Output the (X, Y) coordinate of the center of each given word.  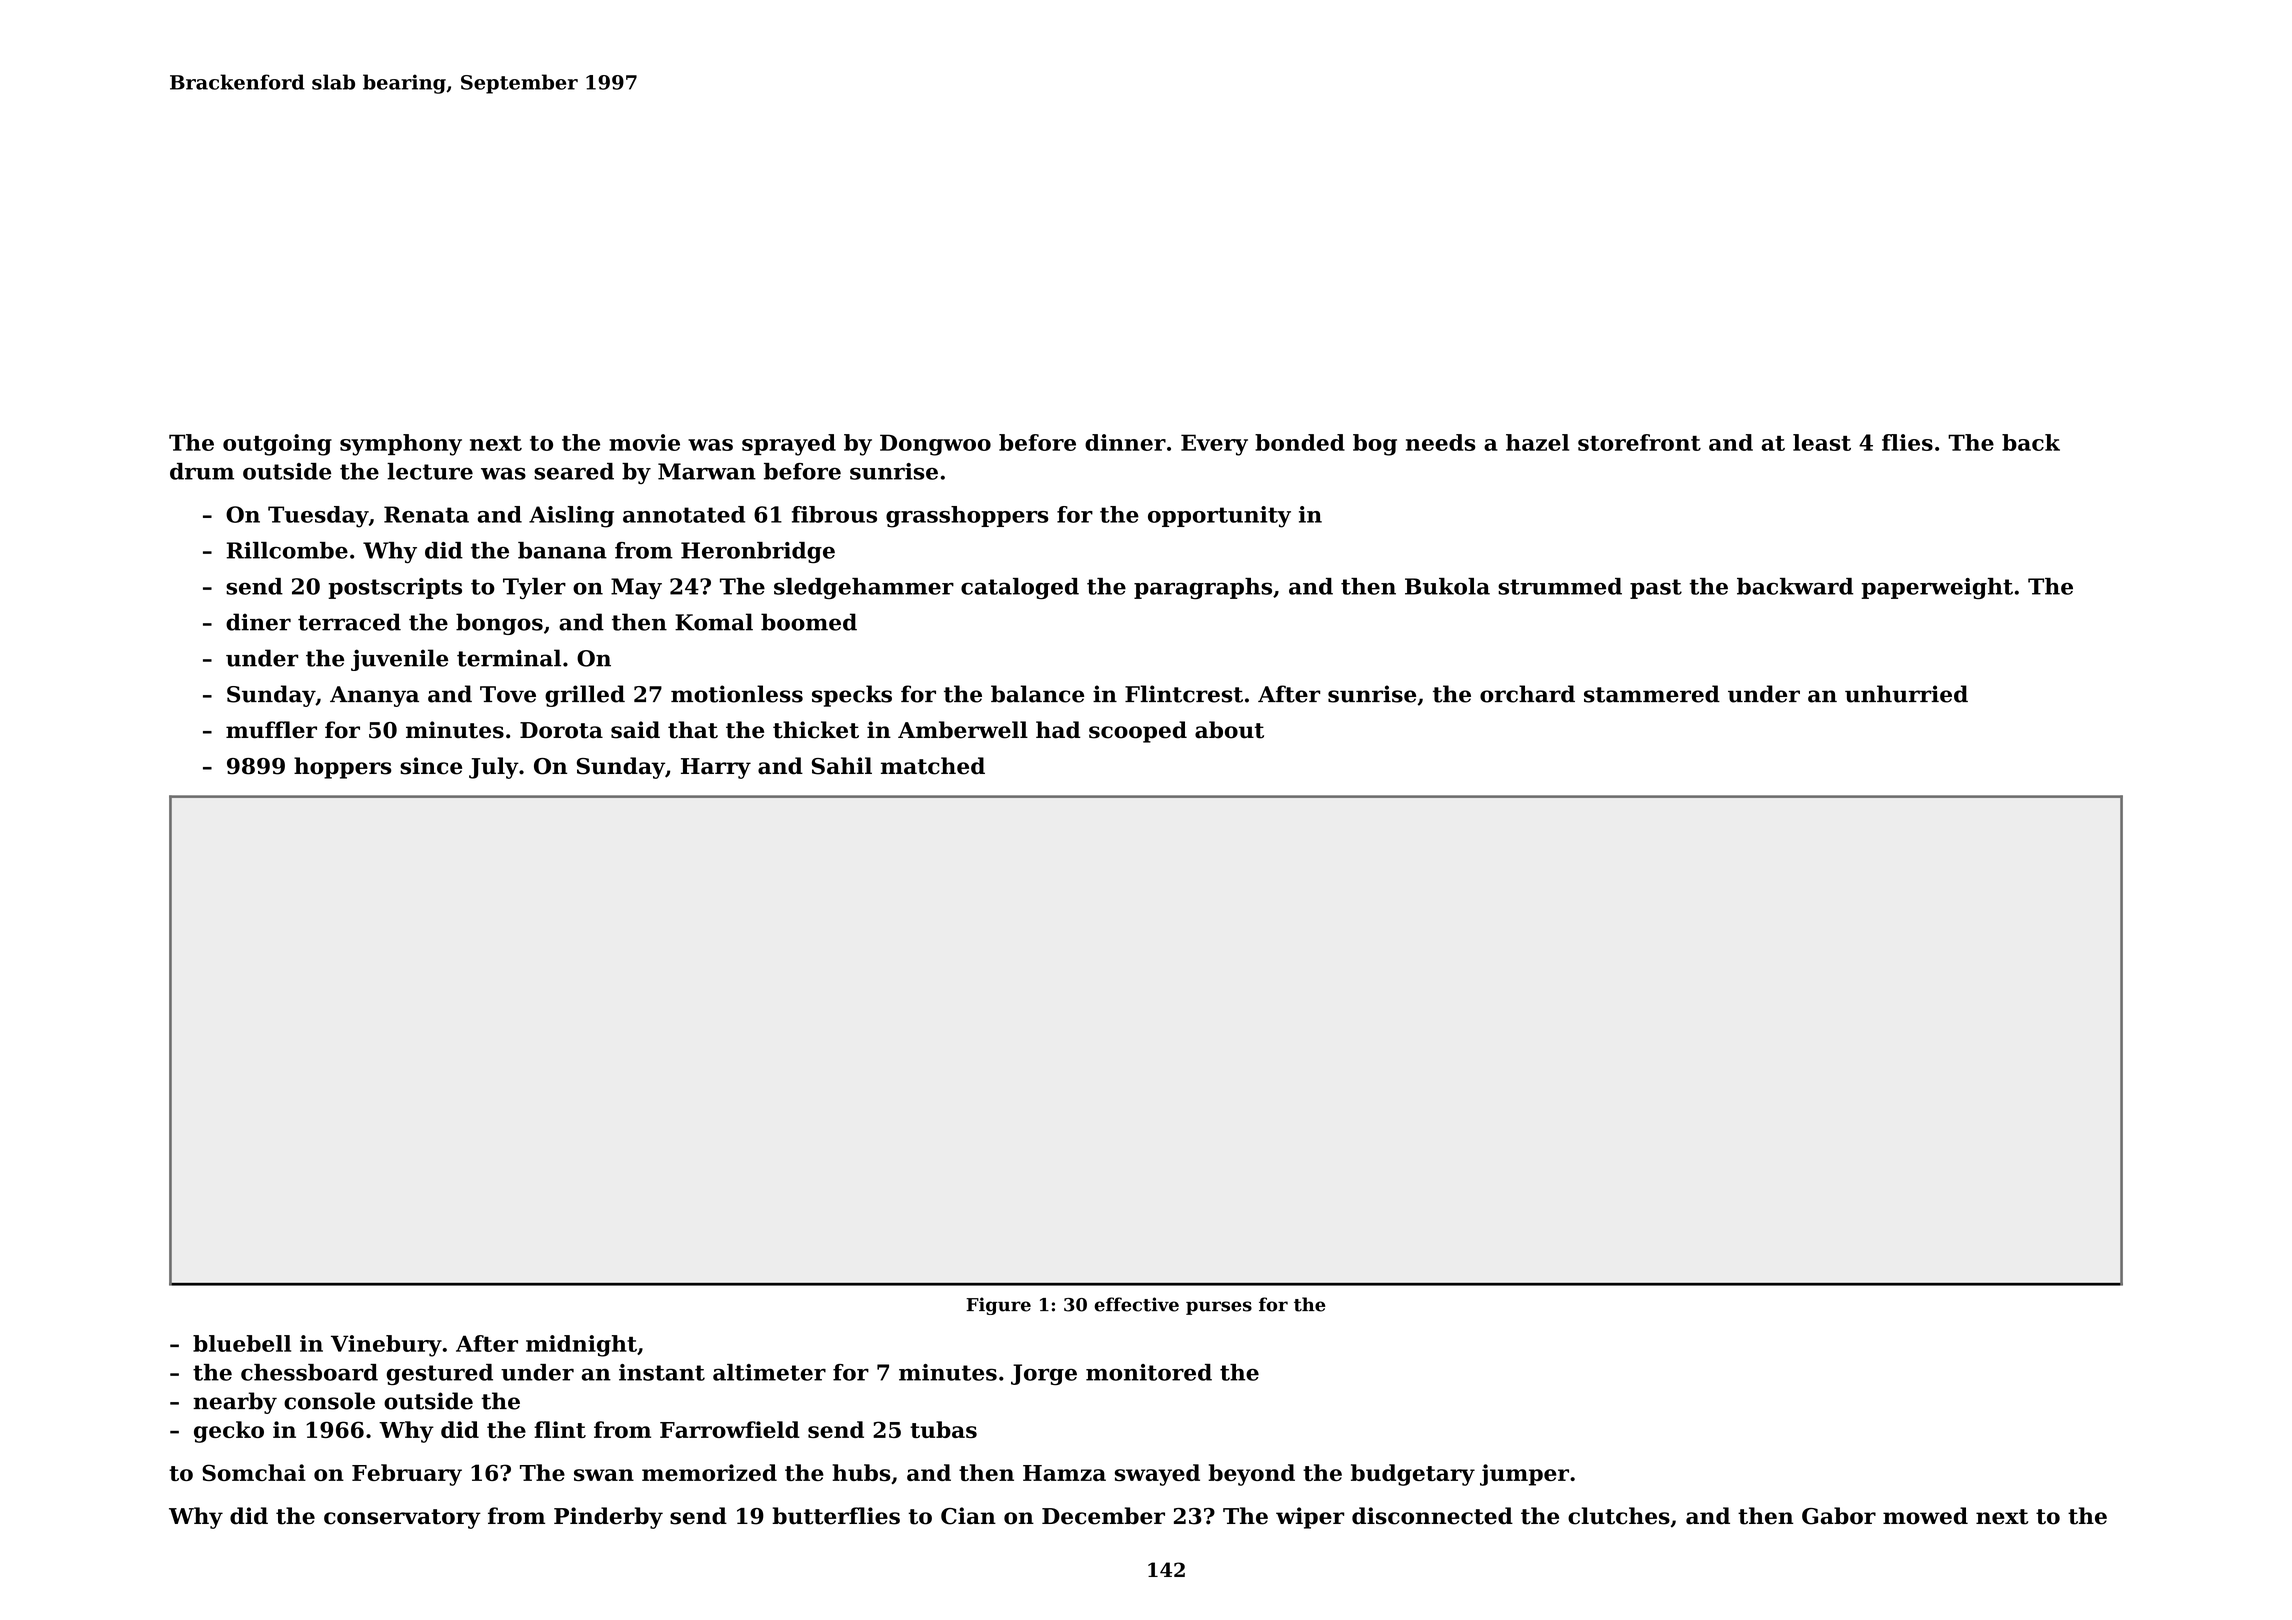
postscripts (395, 588)
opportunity (1219, 517)
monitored (1149, 1372)
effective (1136, 1304)
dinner (1125, 442)
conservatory (402, 1519)
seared (574, 471)
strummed (1560, 586)
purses (1219, 1308)
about (1229, 730)
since (431, 766)
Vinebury (386, 1346)
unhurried (1906, 694)
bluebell (242, 1343)
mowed (1925, 1516)
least (1822, 442)
